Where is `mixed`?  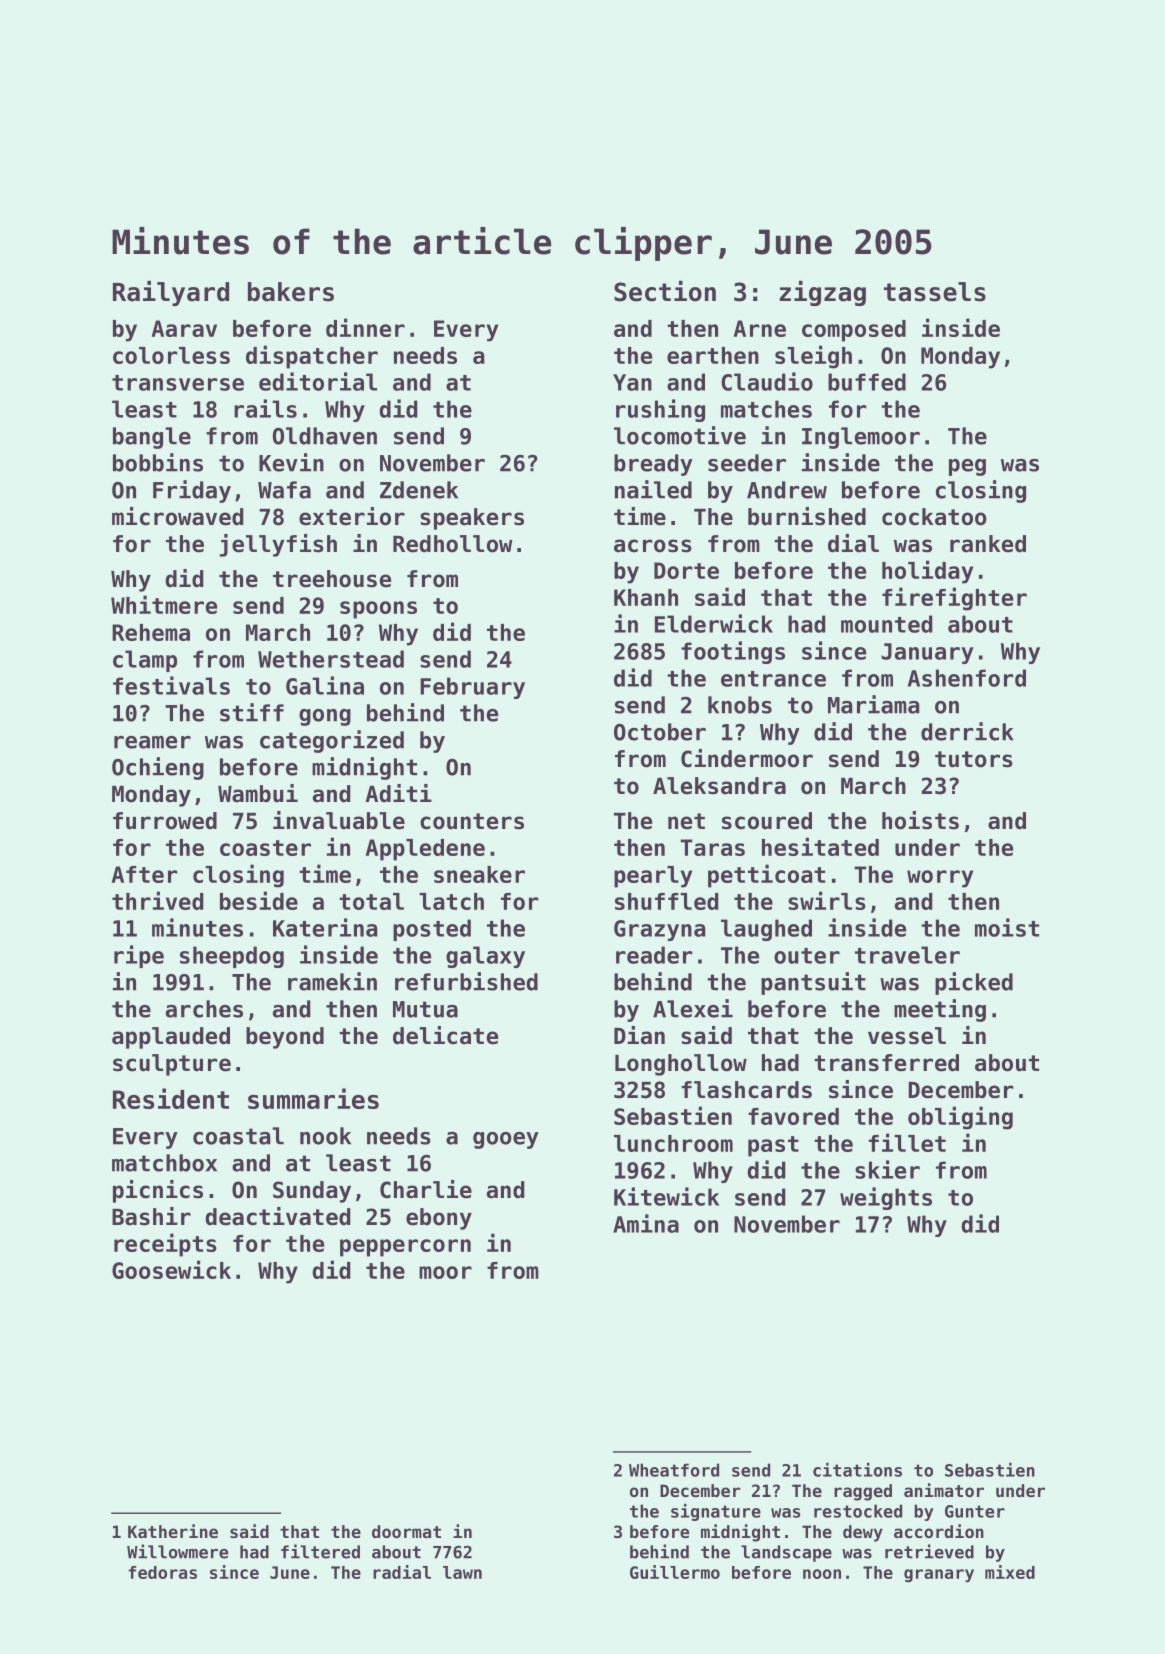 mixed is located at coordinates (1010, 1572).
